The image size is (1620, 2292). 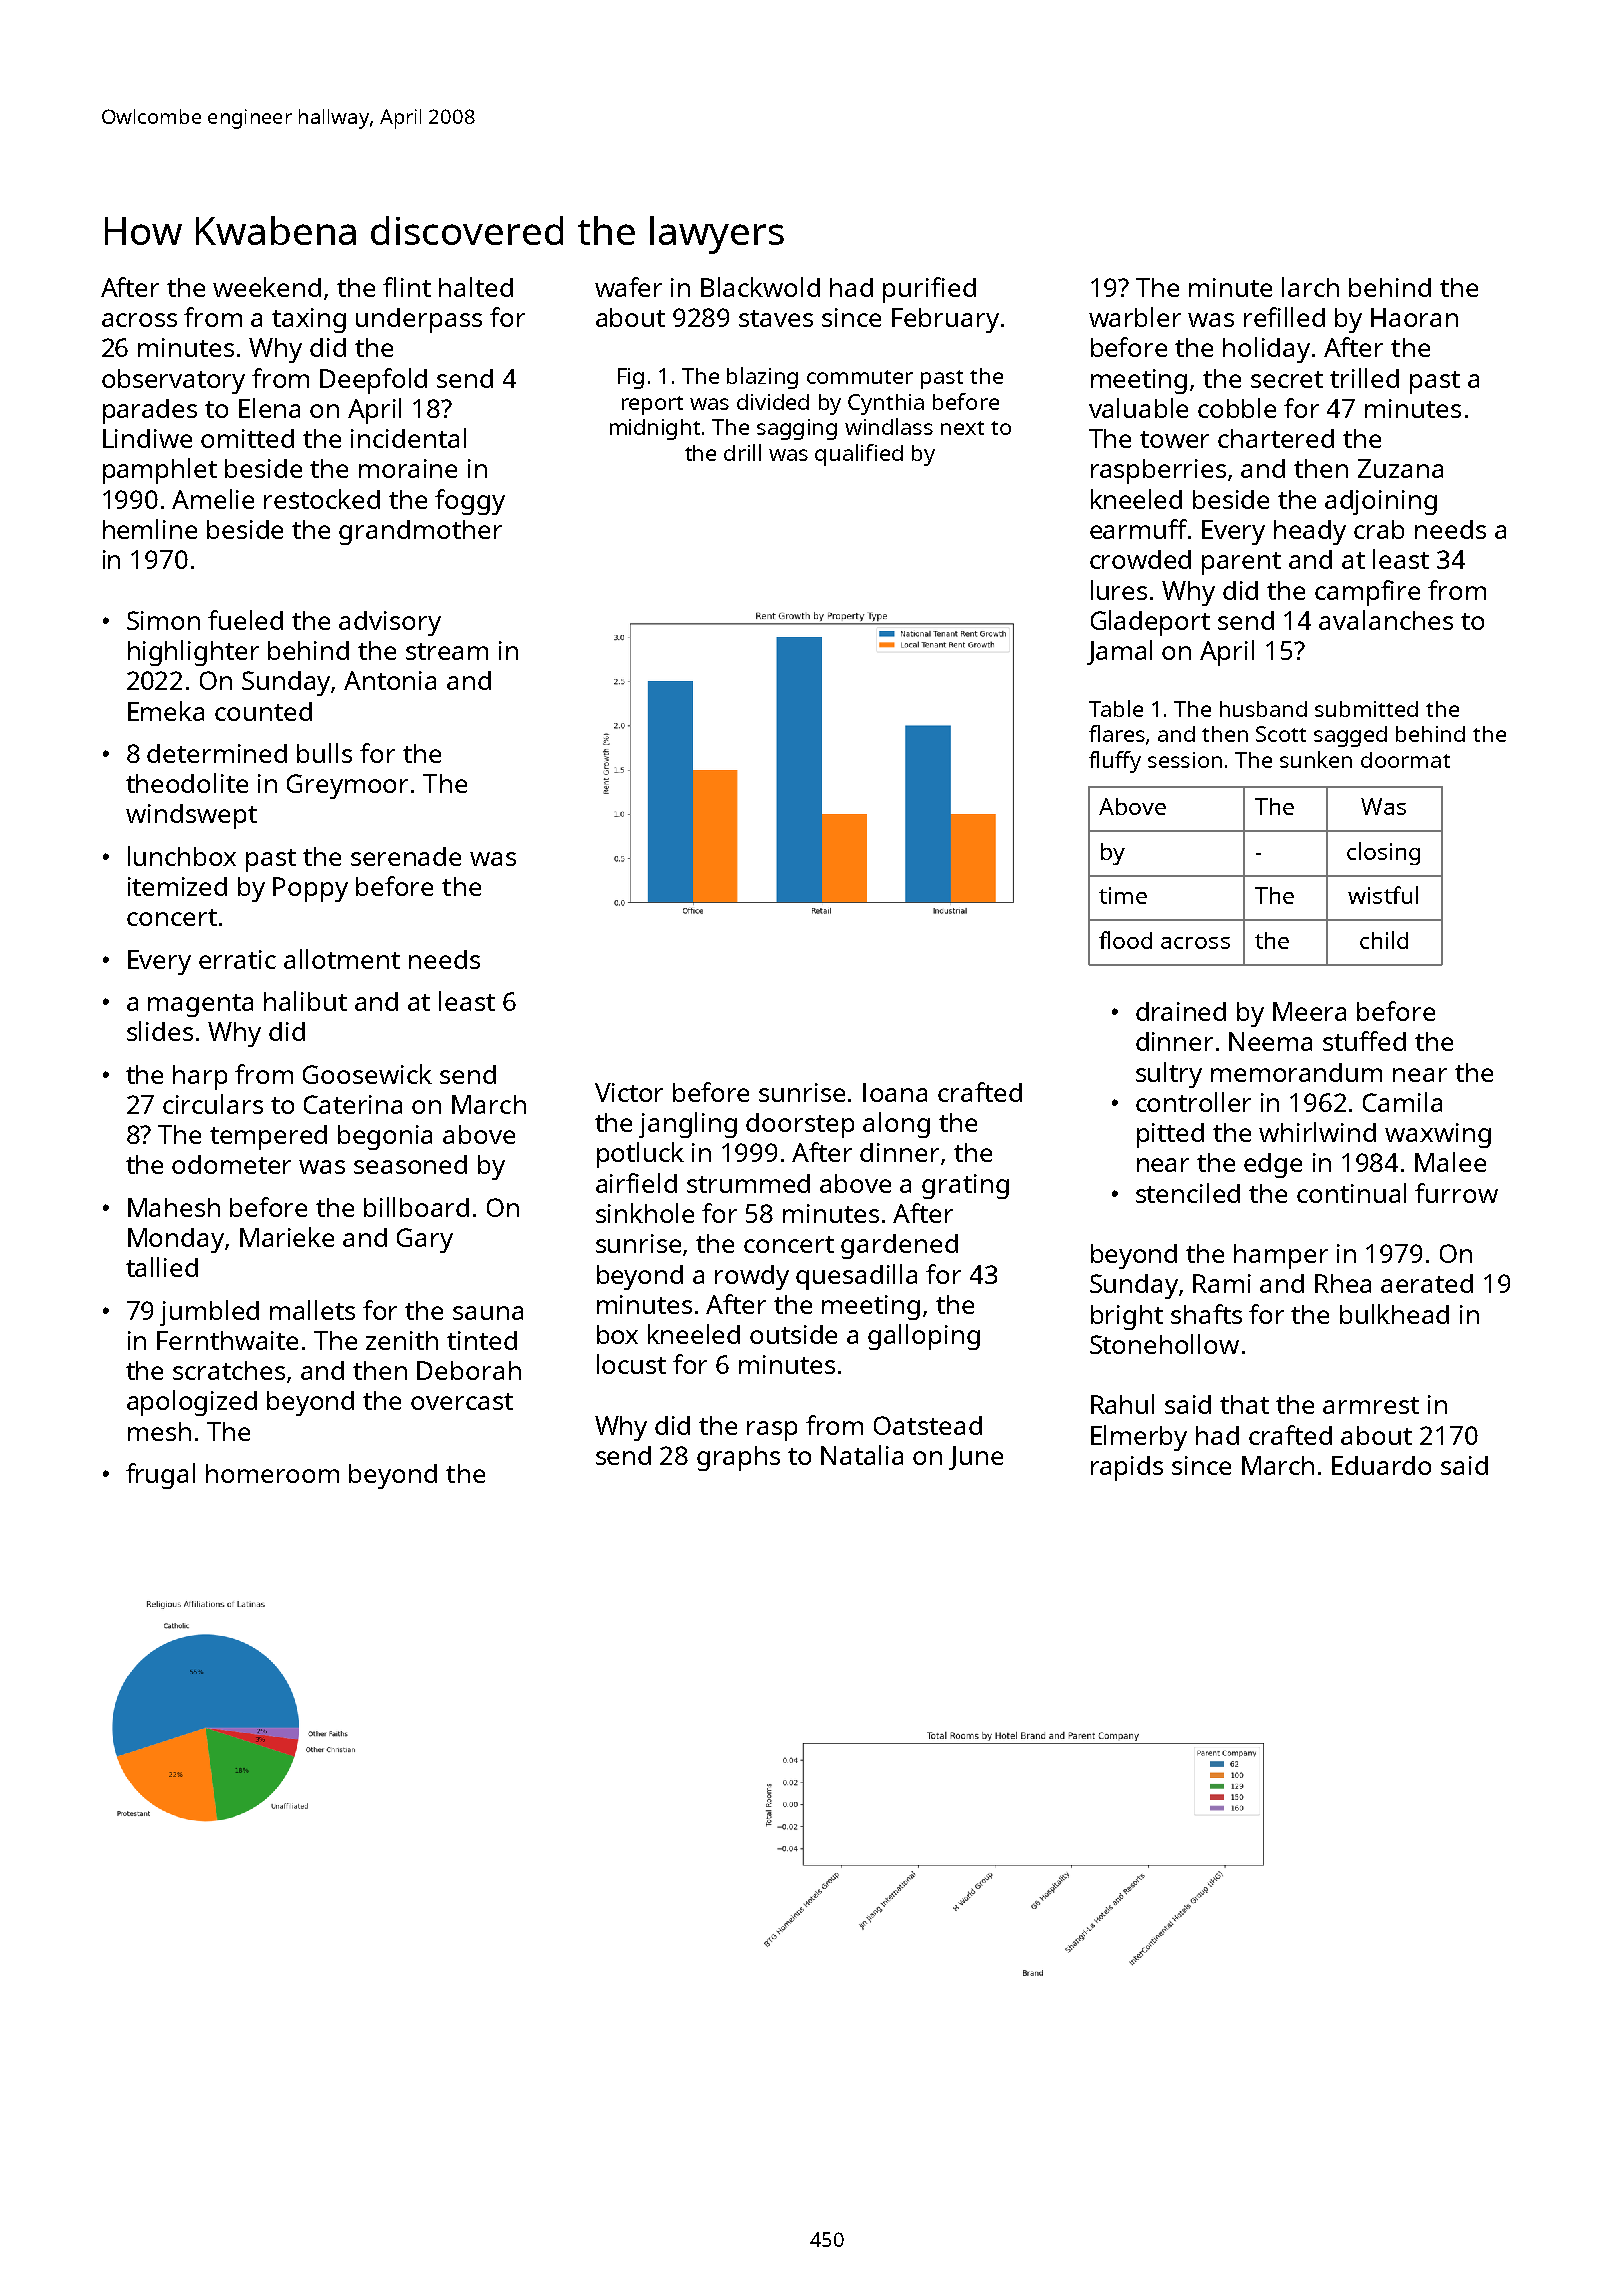 What do you see at coordinates (1379, 529) in the screenshot?
I see `crab` at bounding box center [1379, 529].
